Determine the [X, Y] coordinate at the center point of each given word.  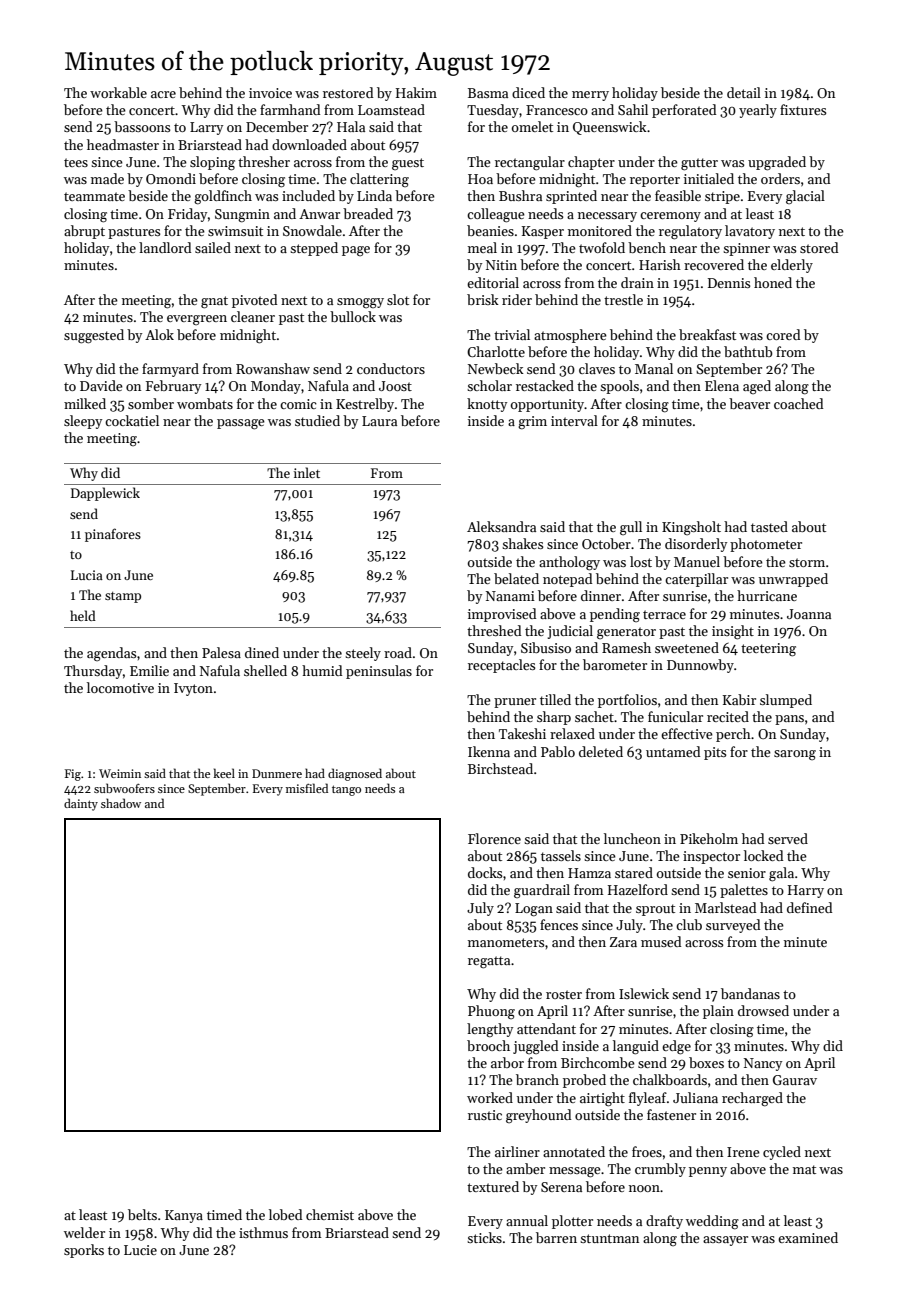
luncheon [632, 838]
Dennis [729, 283]
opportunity [547, 405]
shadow [121, 803]
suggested [94, 336]
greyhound [538, 1116]
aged [757, 387]
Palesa [221, 652]
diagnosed [355, 774]
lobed [285, 1214]
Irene [743, 1152]
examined [808, 1237]
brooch [488, 1045]
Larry [206, 128]
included [308, 195]
